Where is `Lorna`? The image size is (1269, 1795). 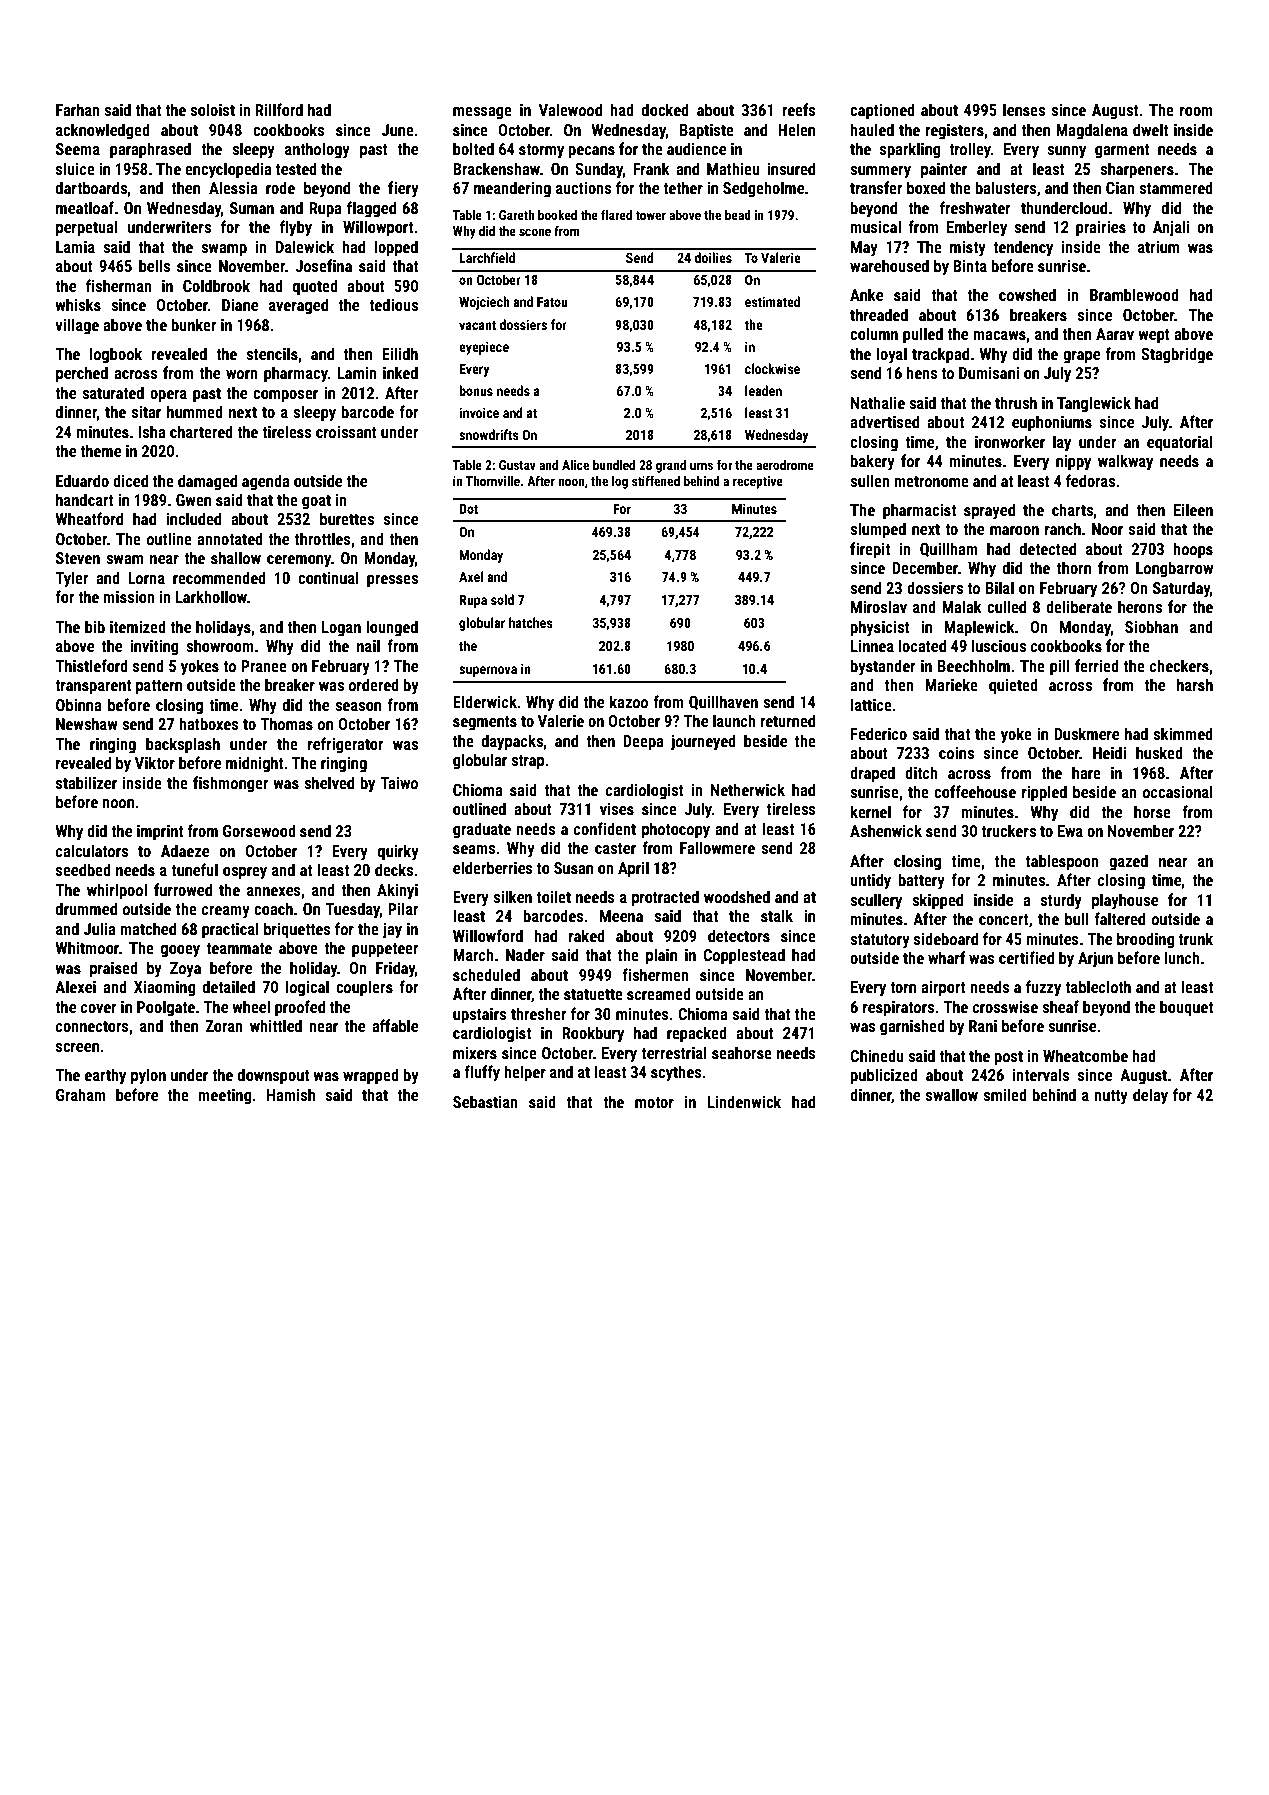
Lorna is located at coordinates (146, 578).
